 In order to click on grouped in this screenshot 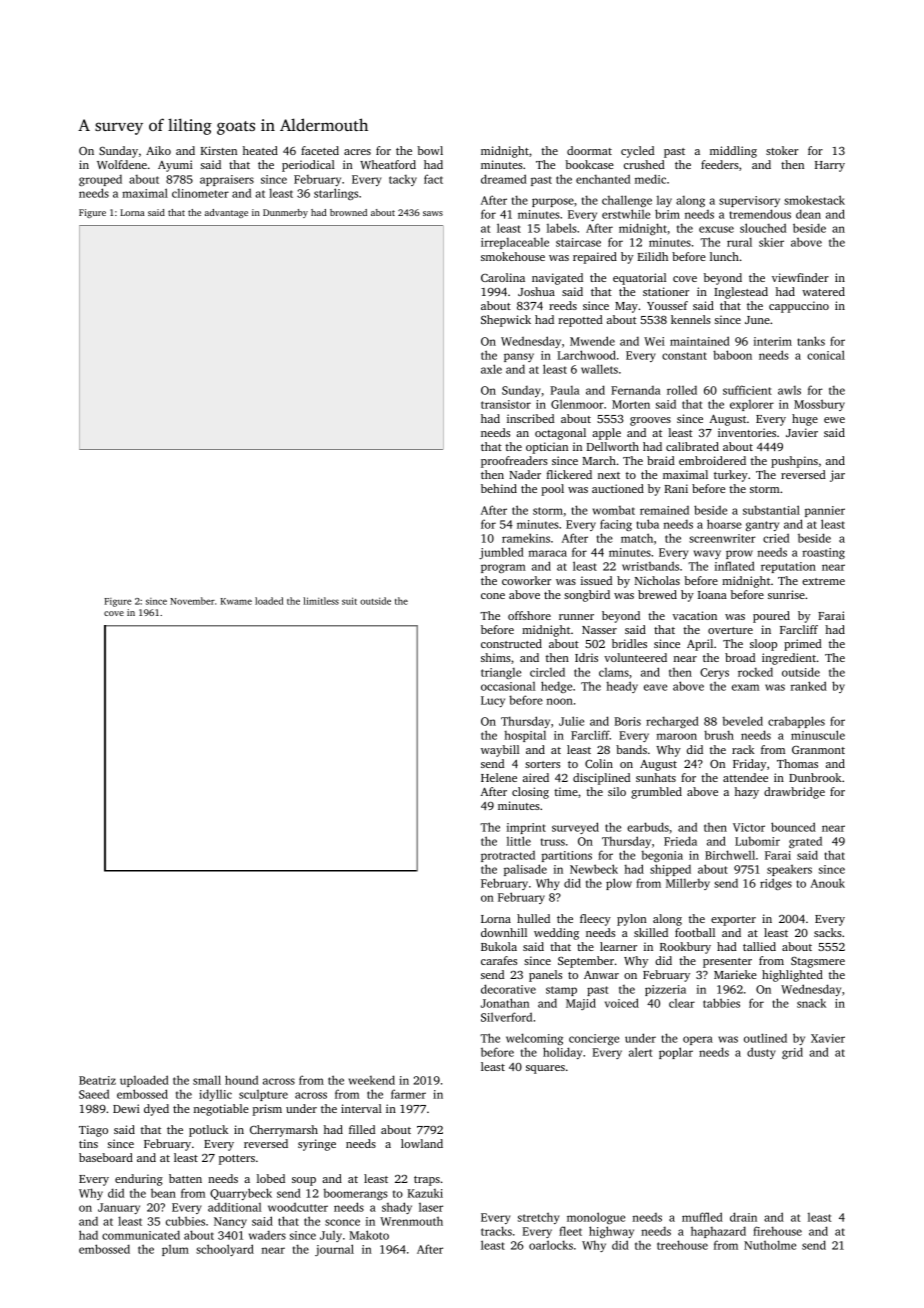, I will do `click(100, 180)`.
